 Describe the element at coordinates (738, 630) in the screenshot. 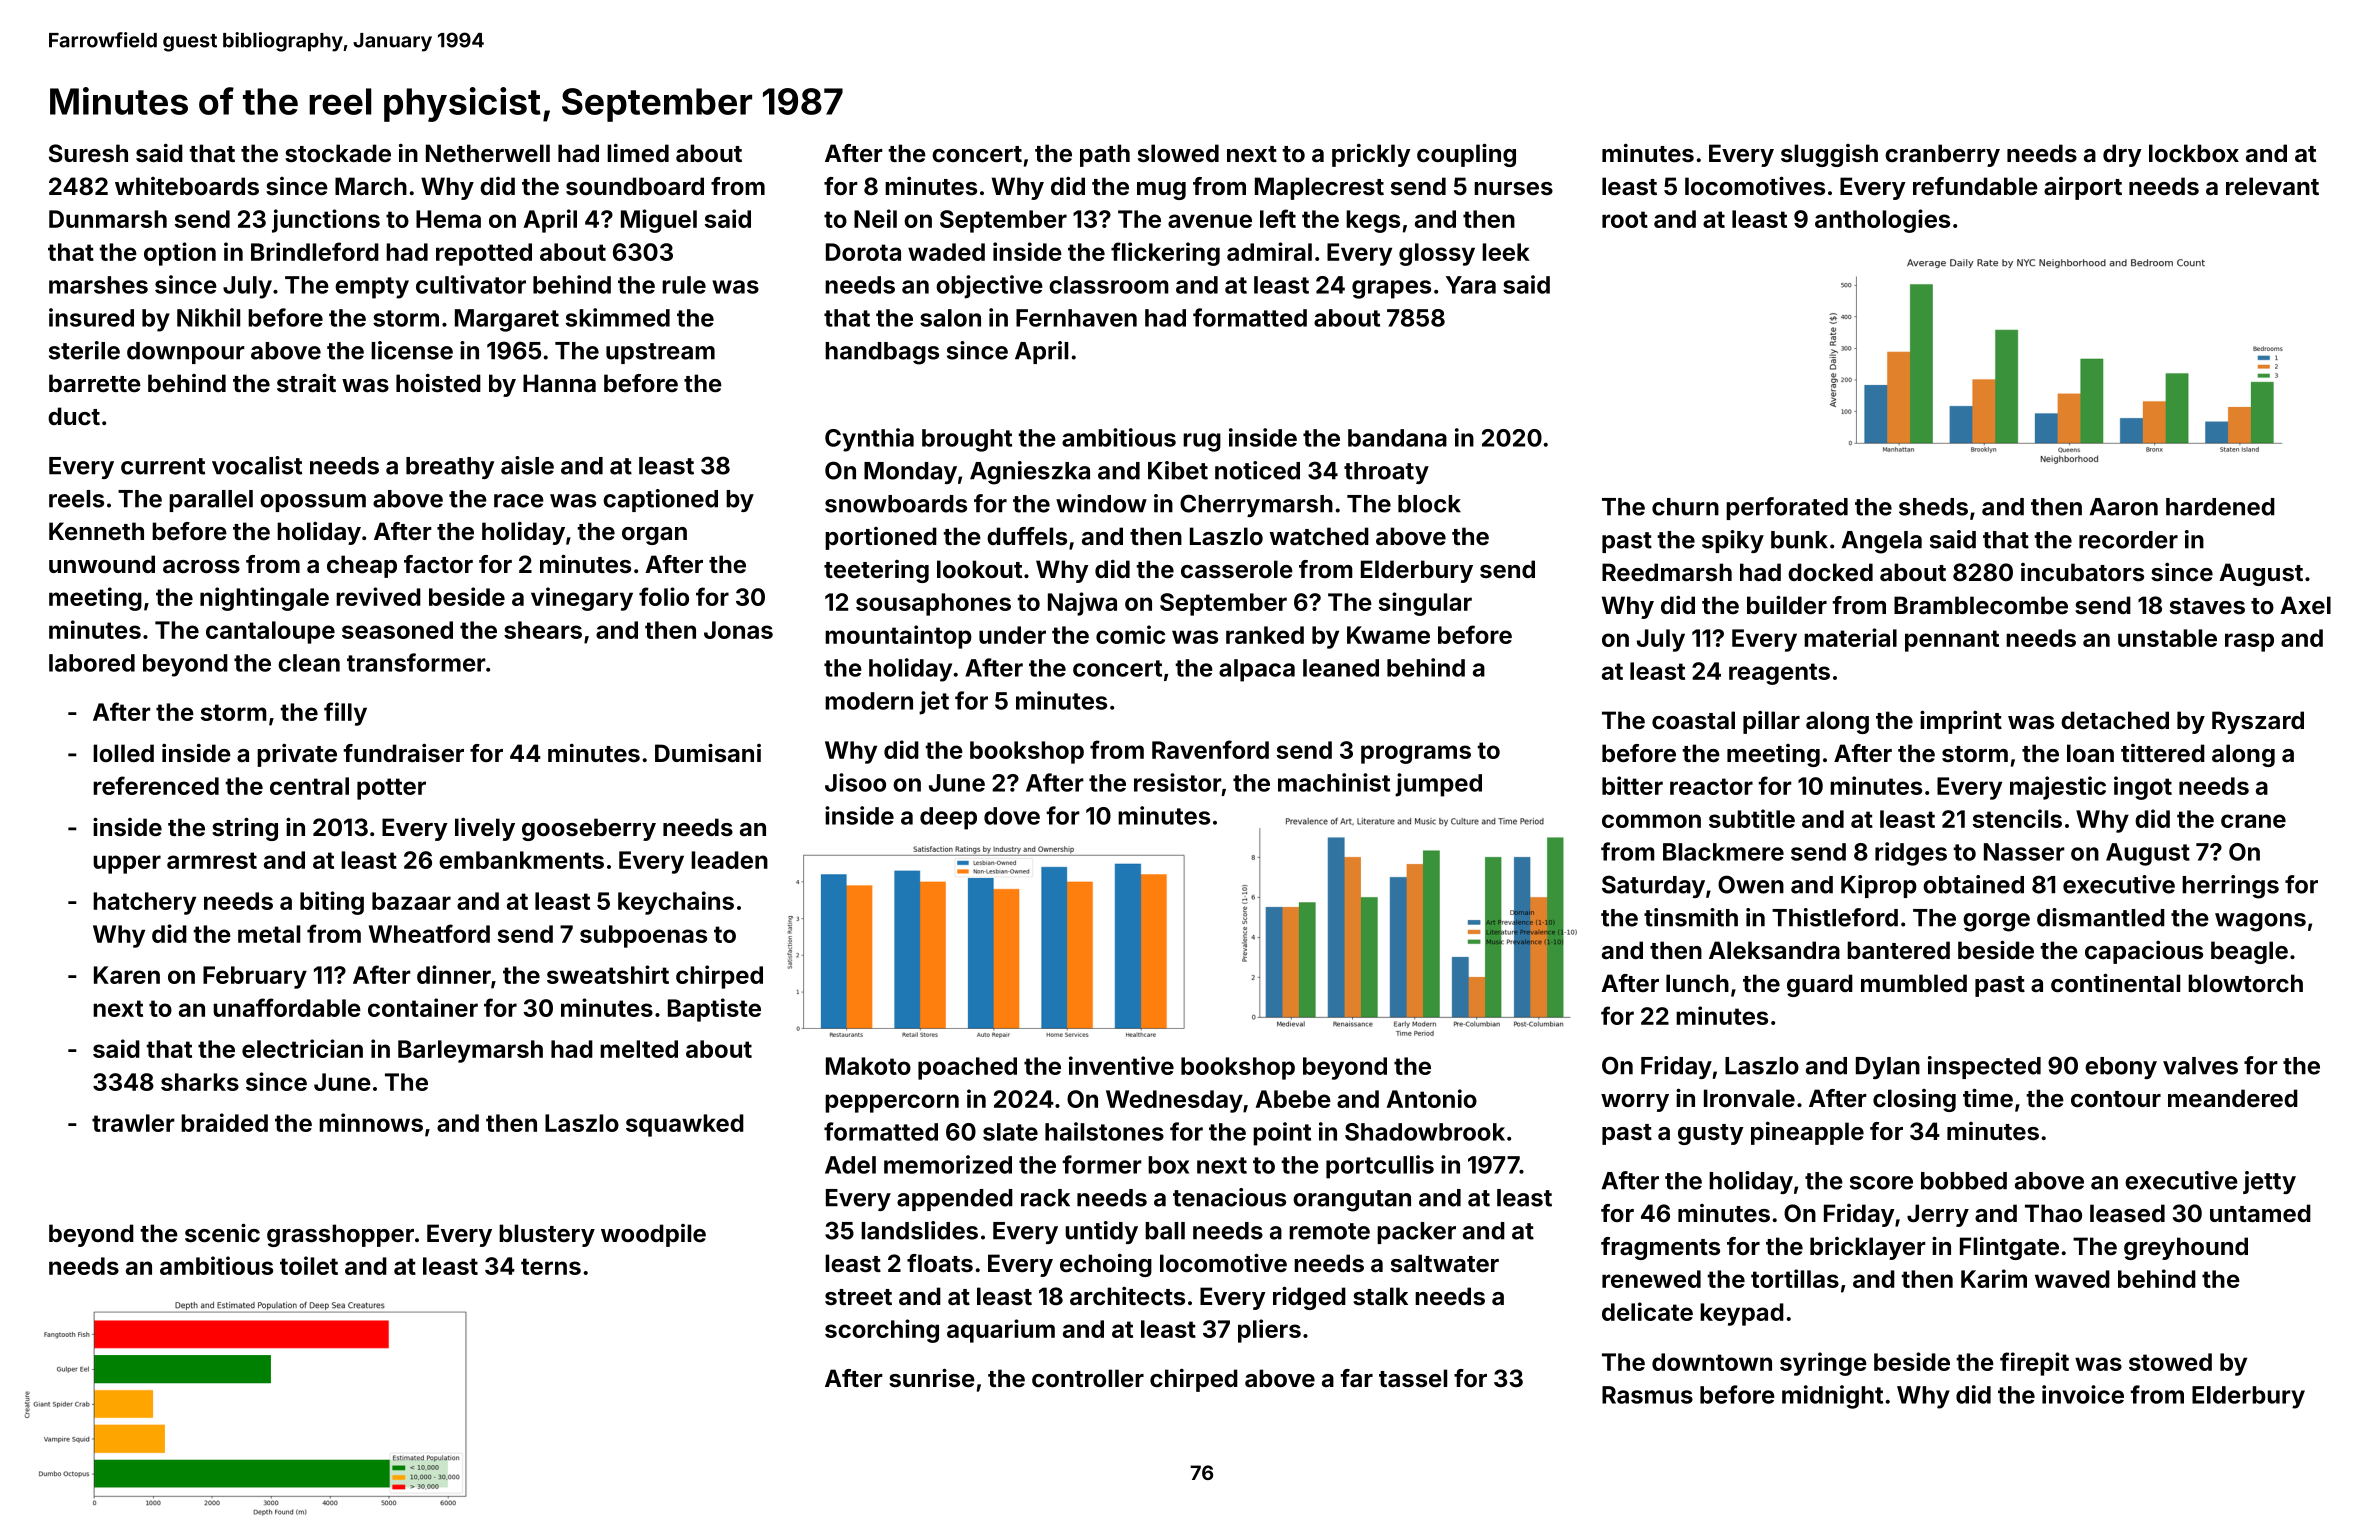

I see `Jonas` at that location.
